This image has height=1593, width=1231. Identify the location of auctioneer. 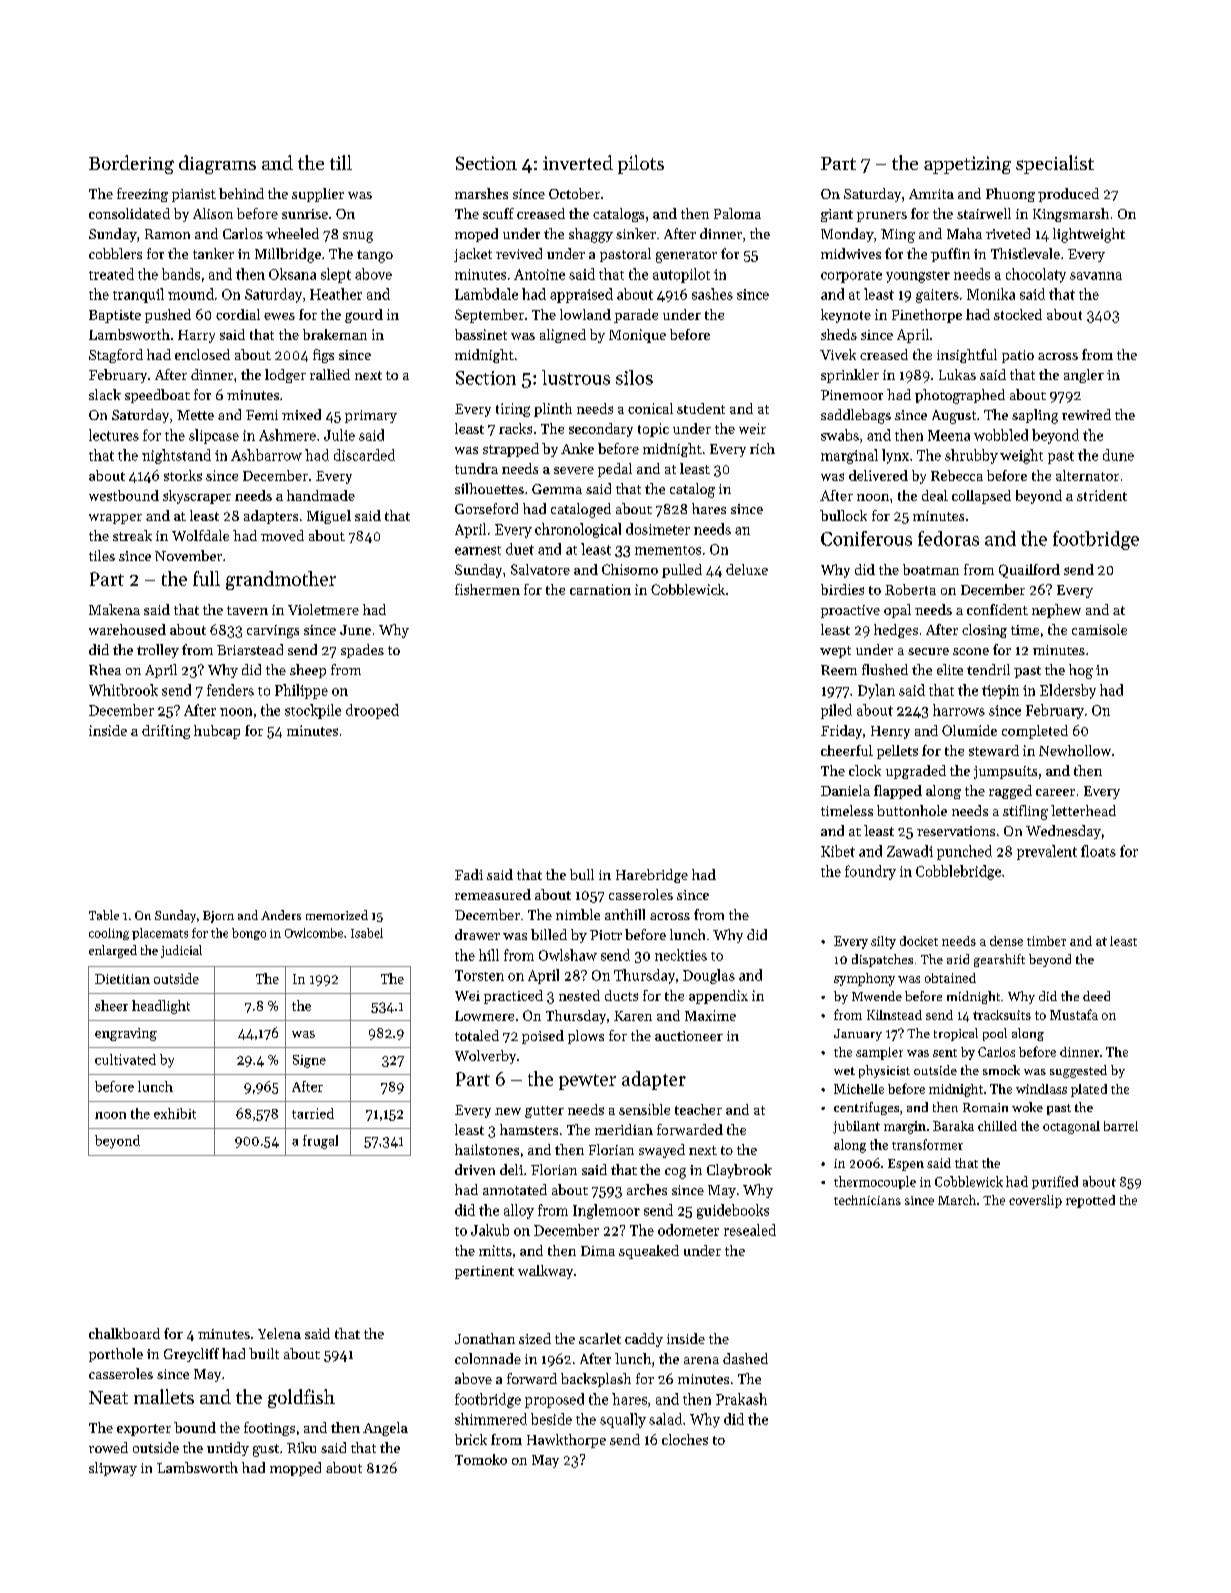
(689, 1036).
